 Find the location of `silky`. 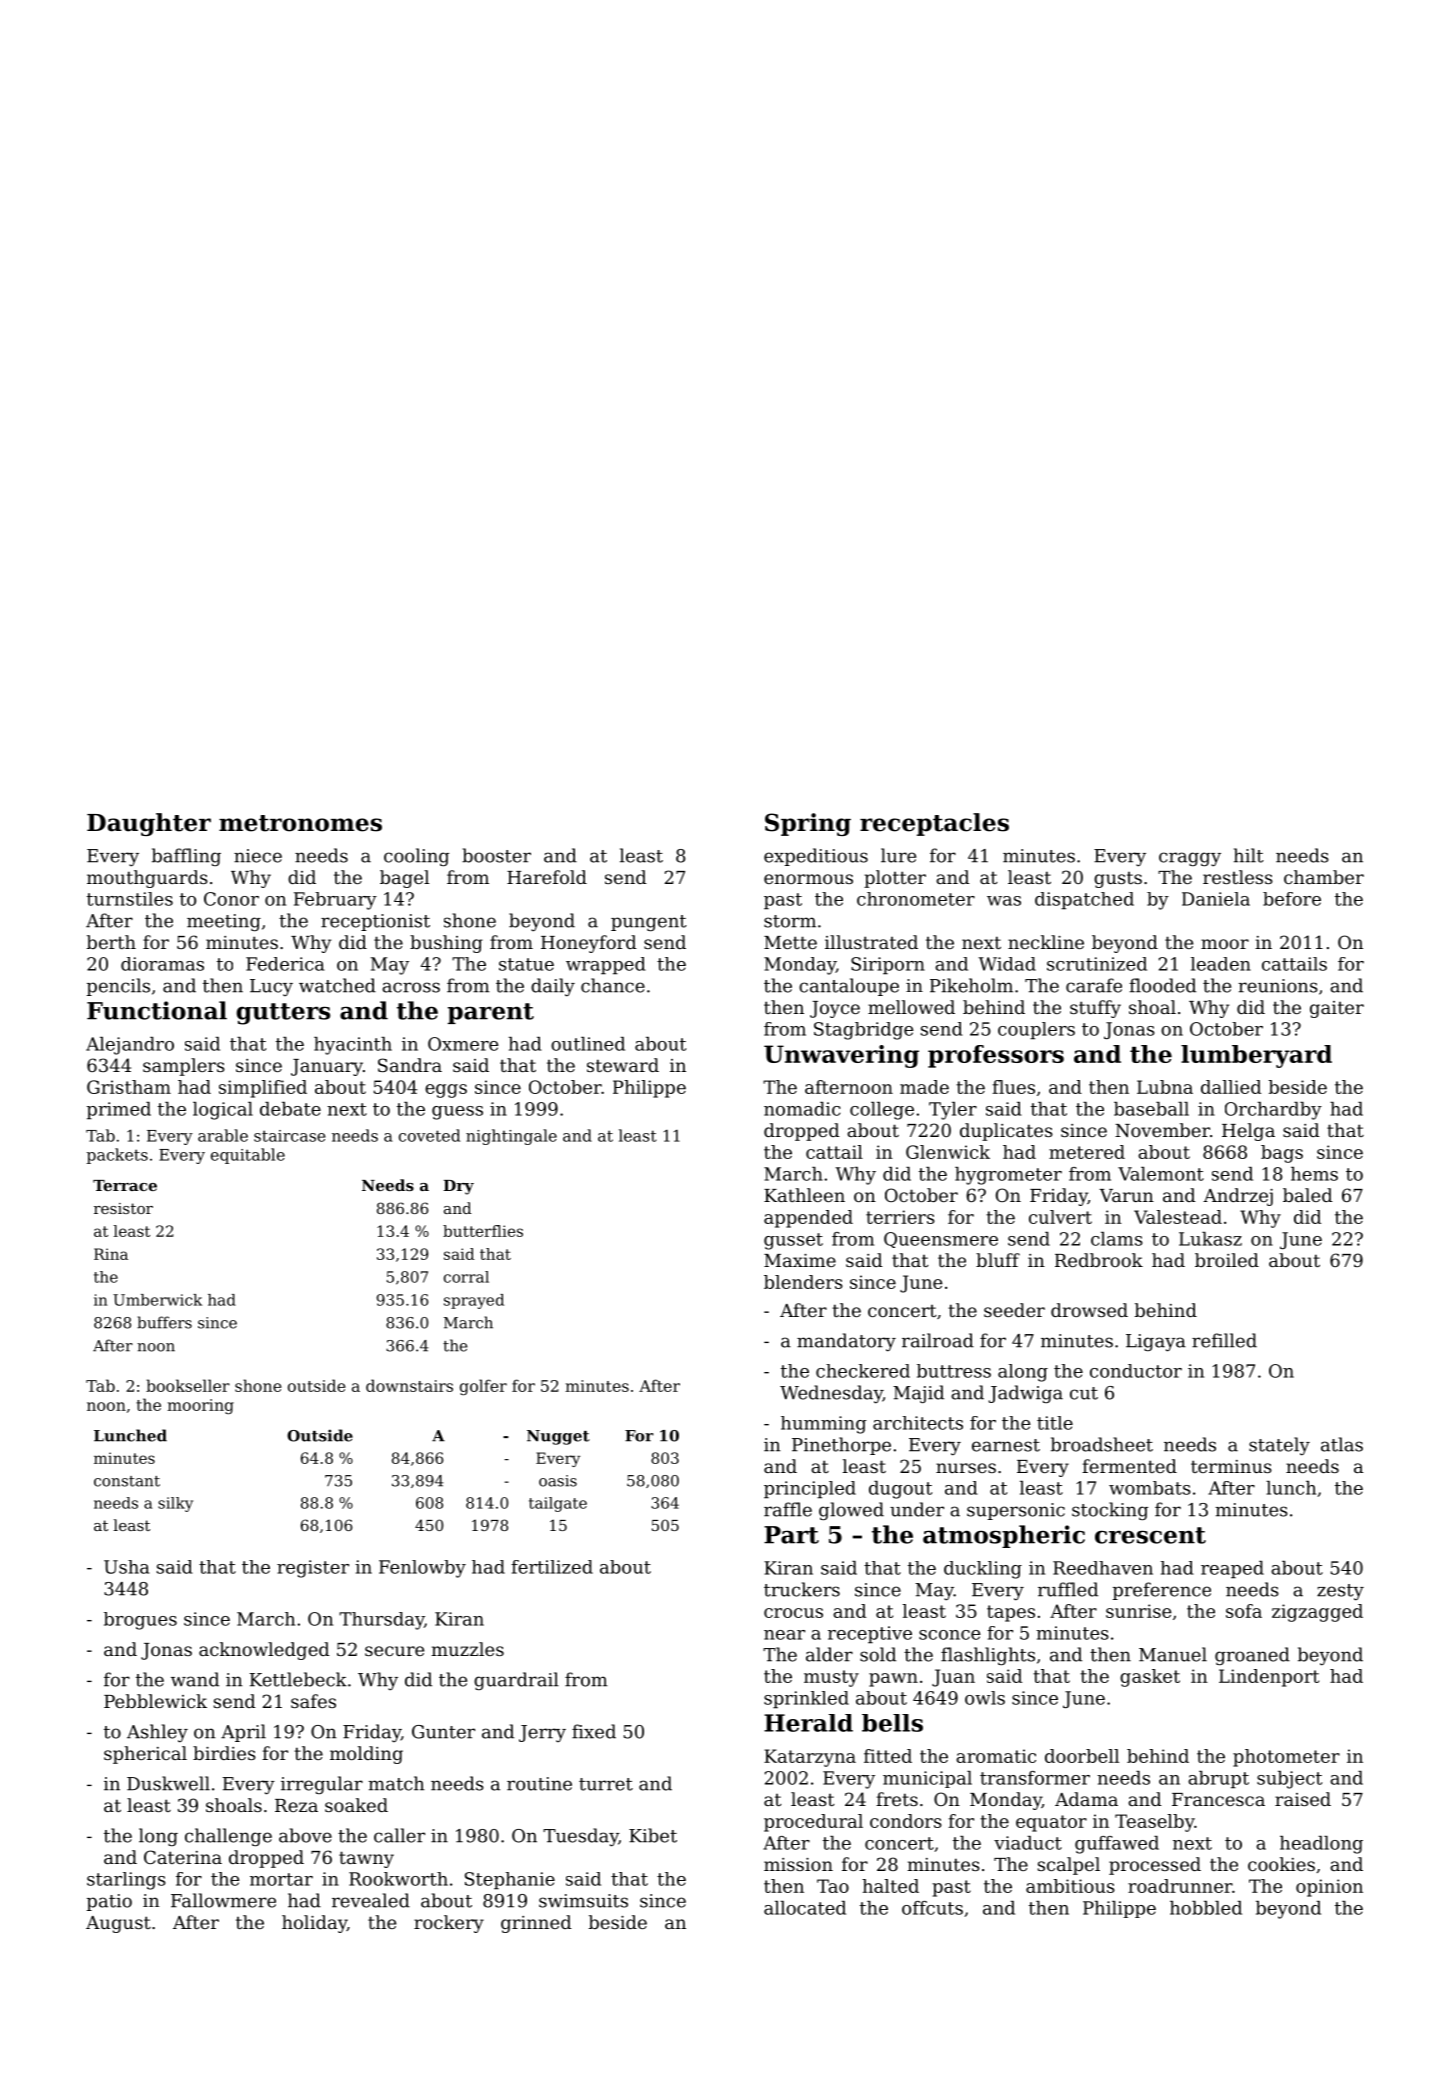

silky is located at coordinates (175, 1504).
